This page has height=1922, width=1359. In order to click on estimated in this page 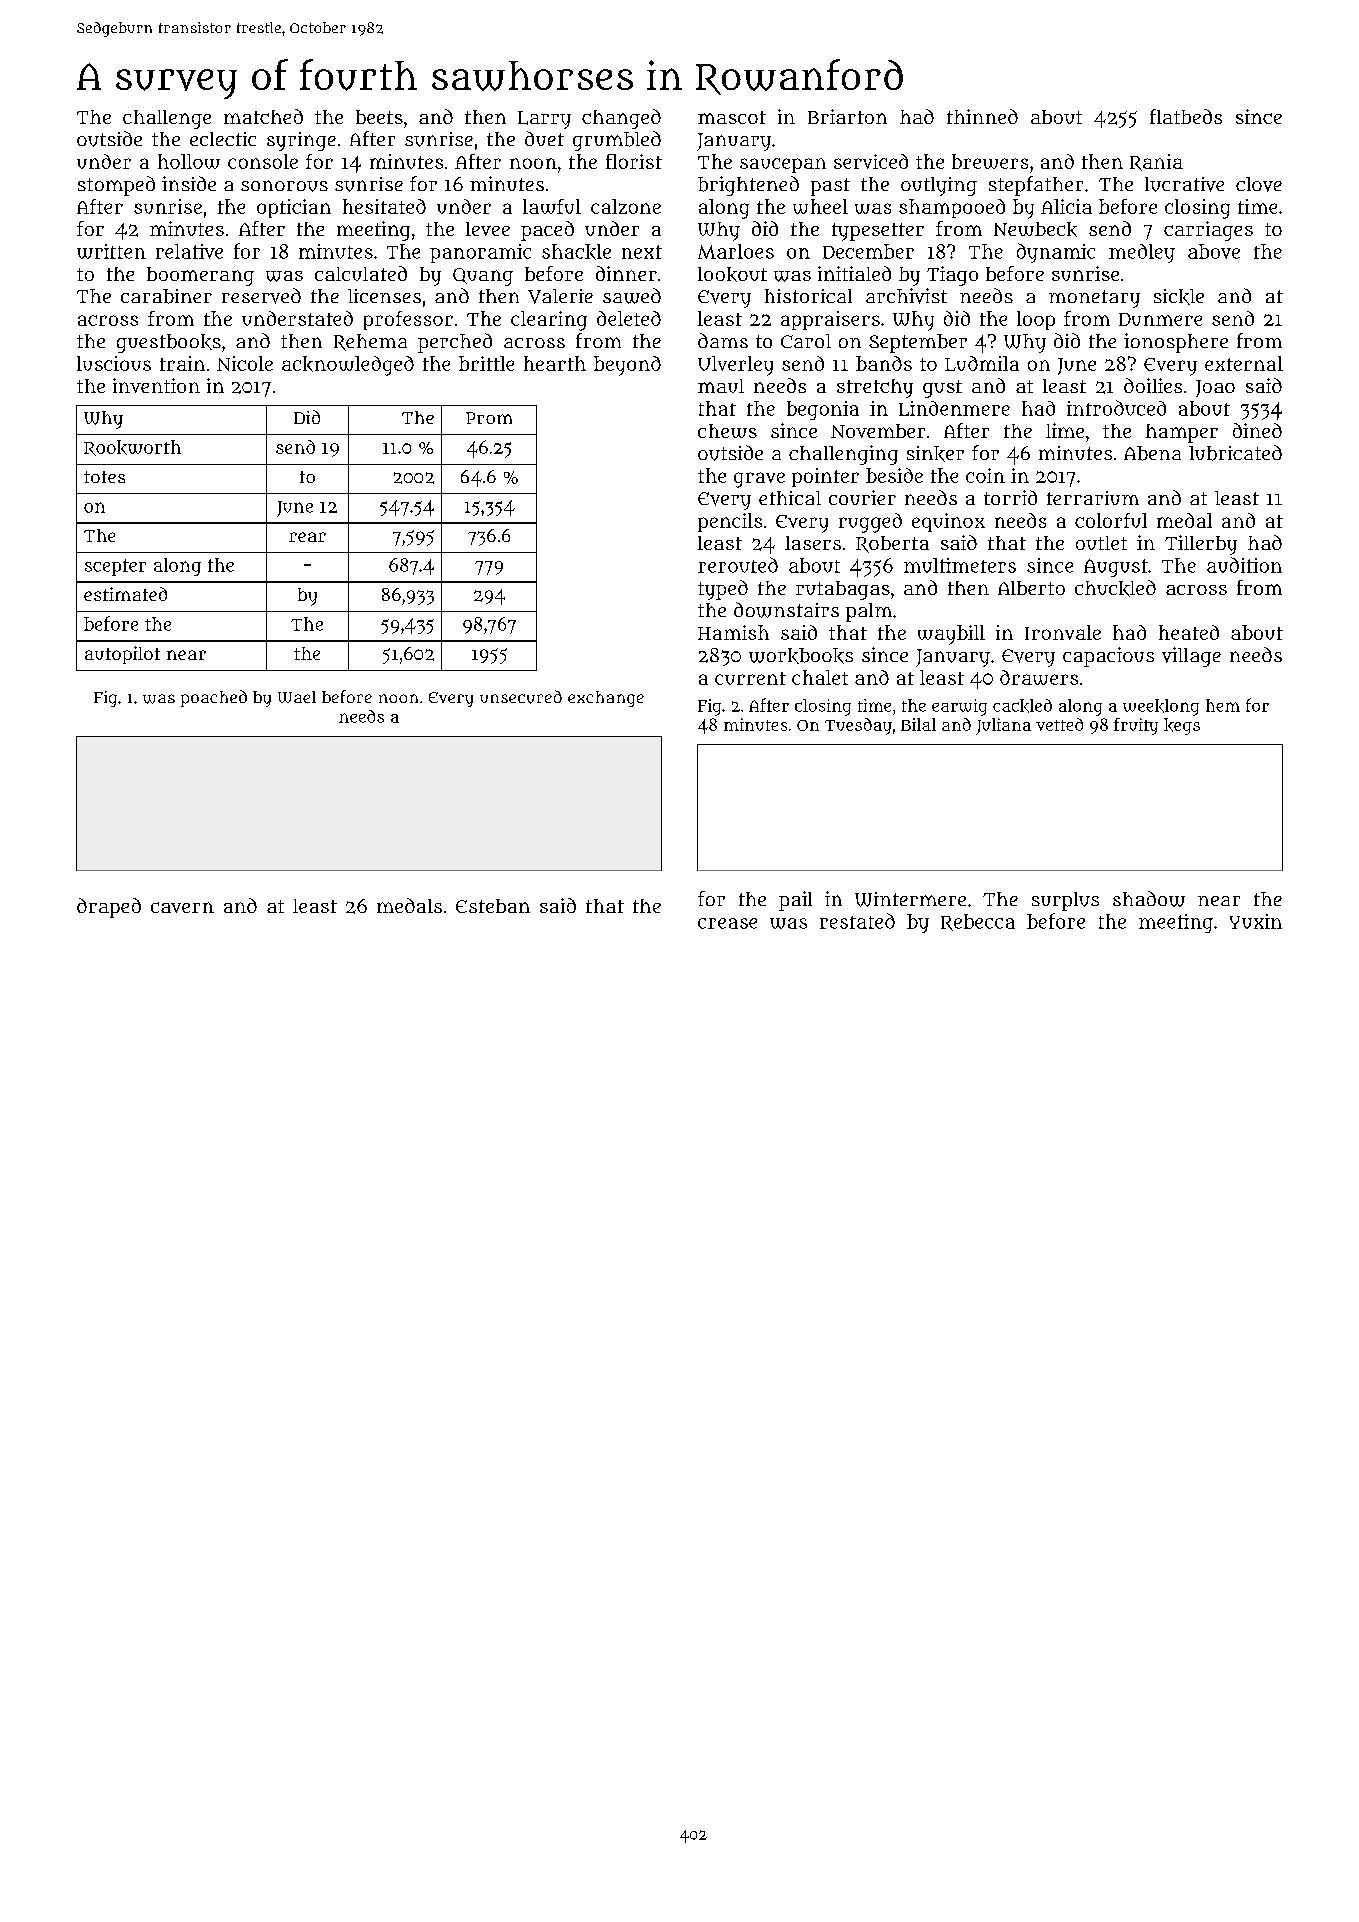, I will do `click(125, 594)`.
